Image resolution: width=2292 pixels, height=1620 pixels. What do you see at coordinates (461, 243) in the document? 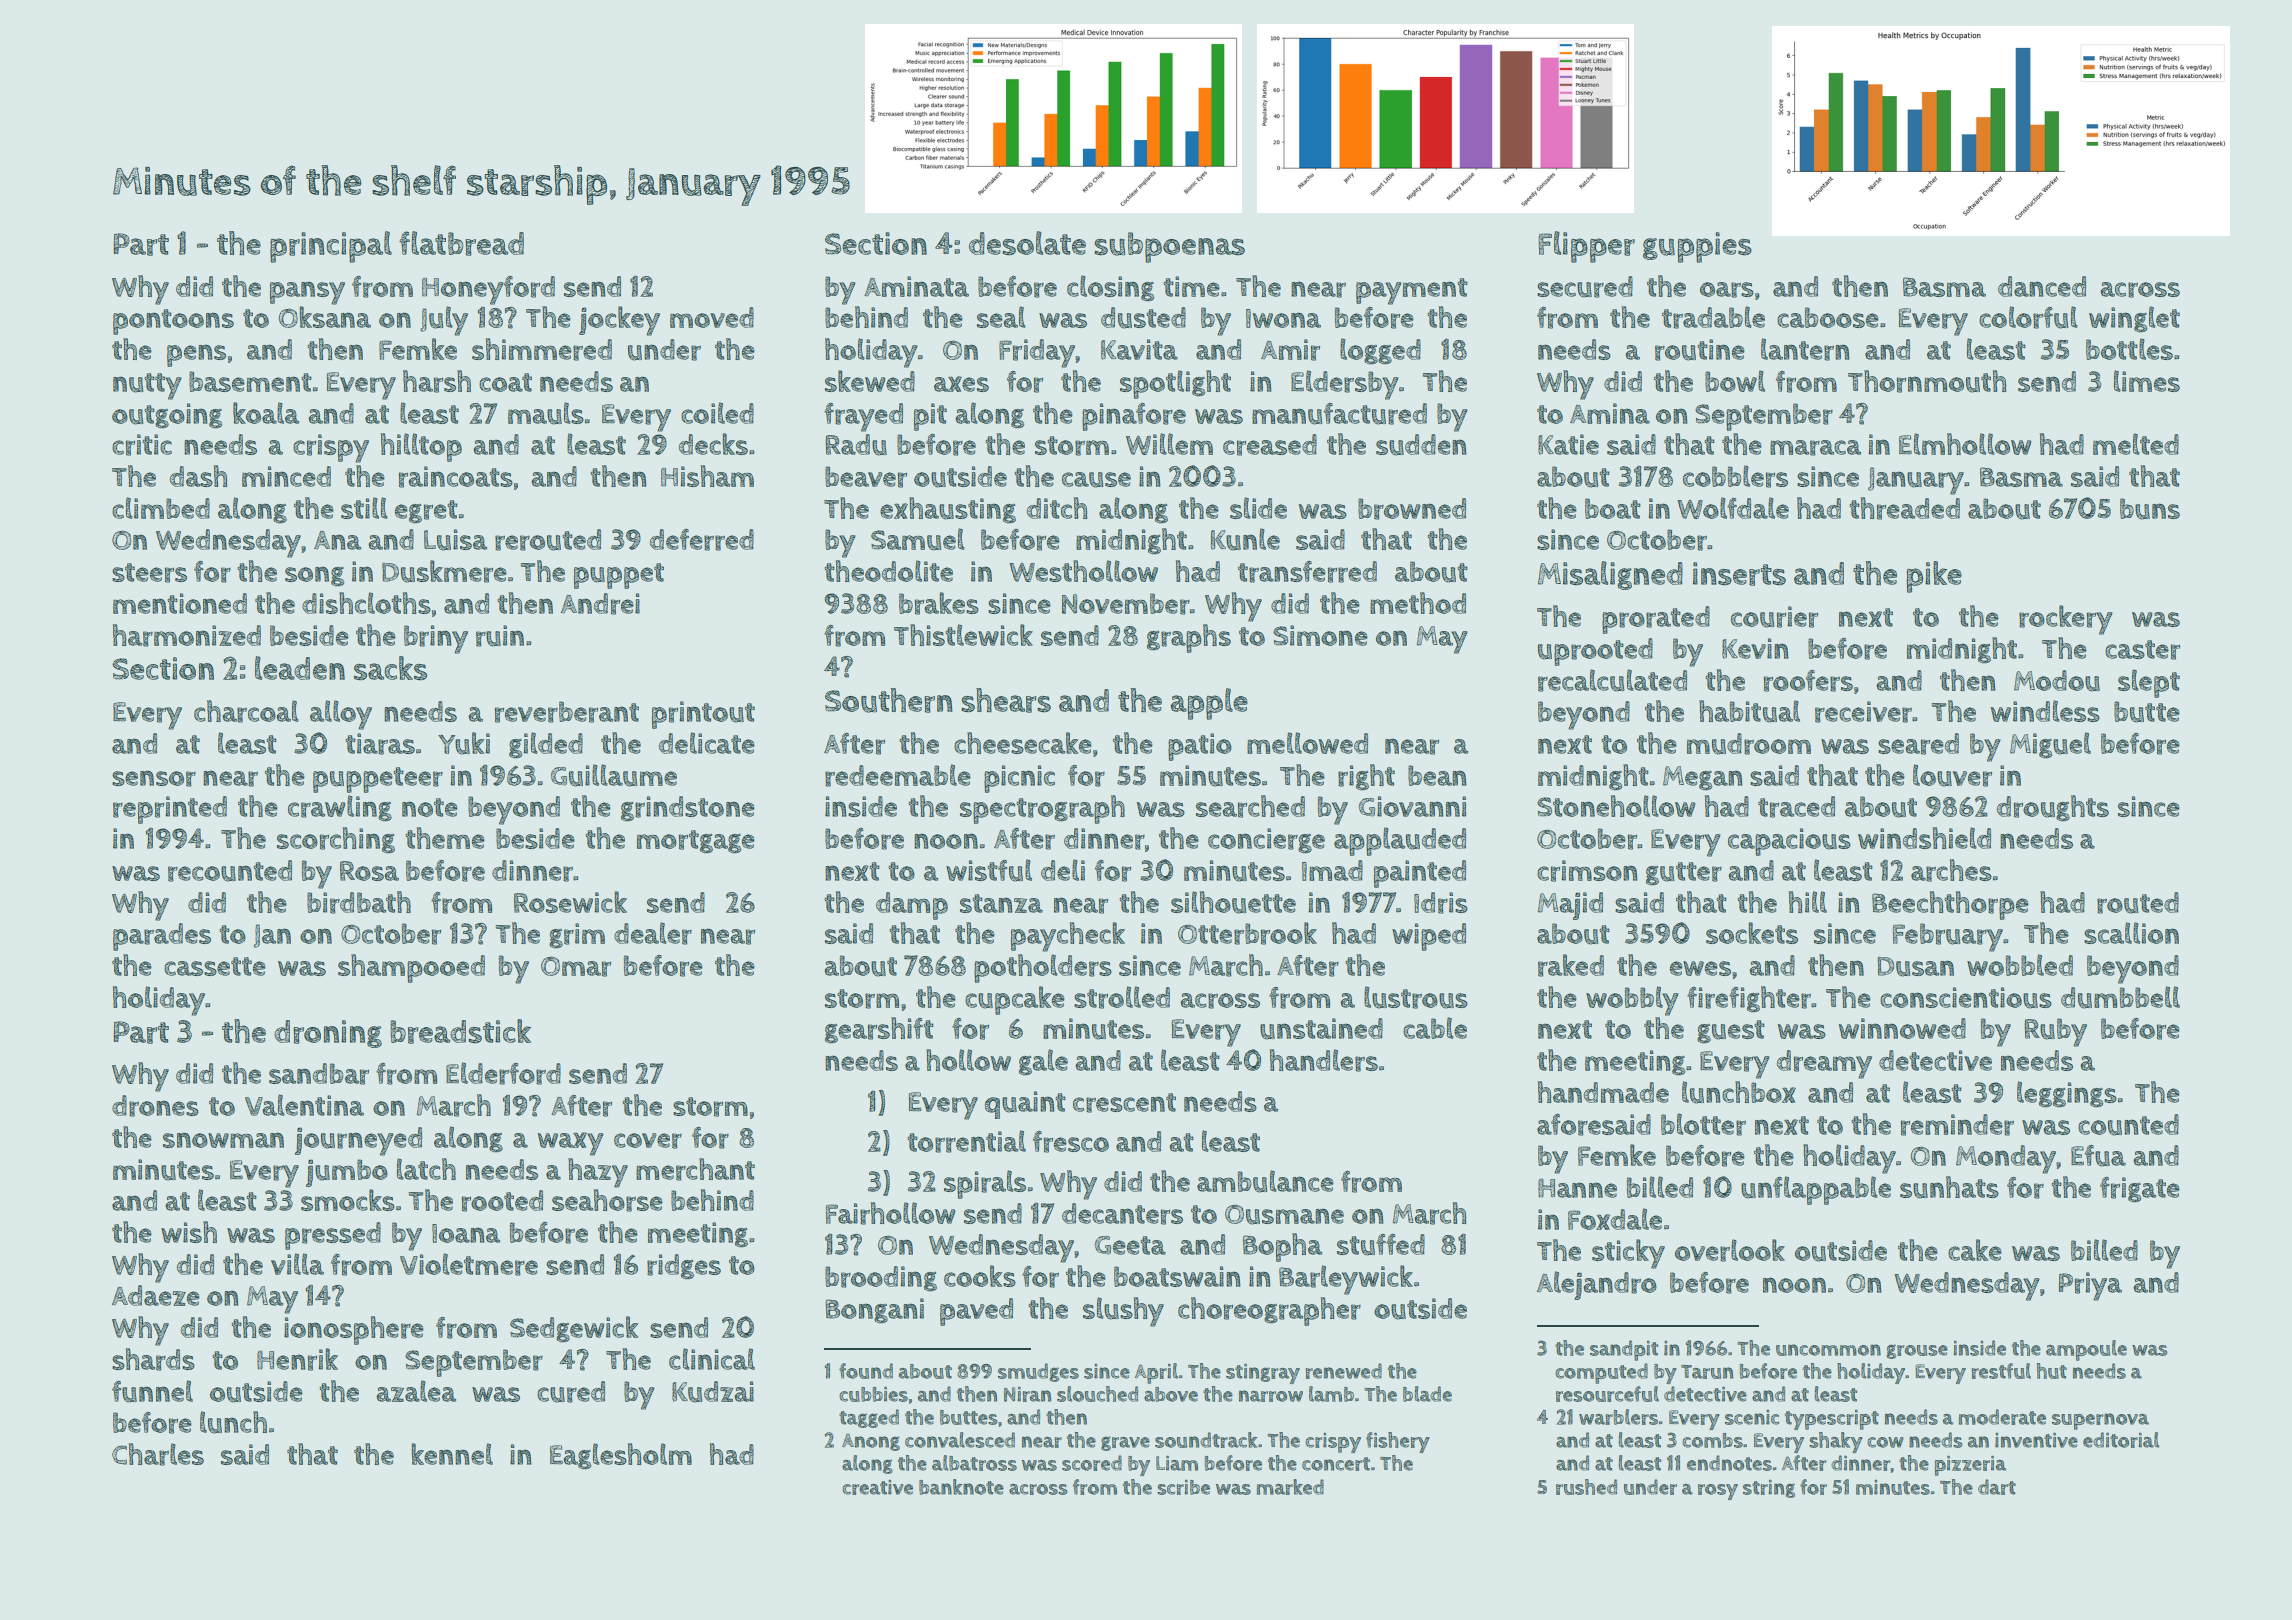
I see `flatbread` at bounding box center [461, 243].
